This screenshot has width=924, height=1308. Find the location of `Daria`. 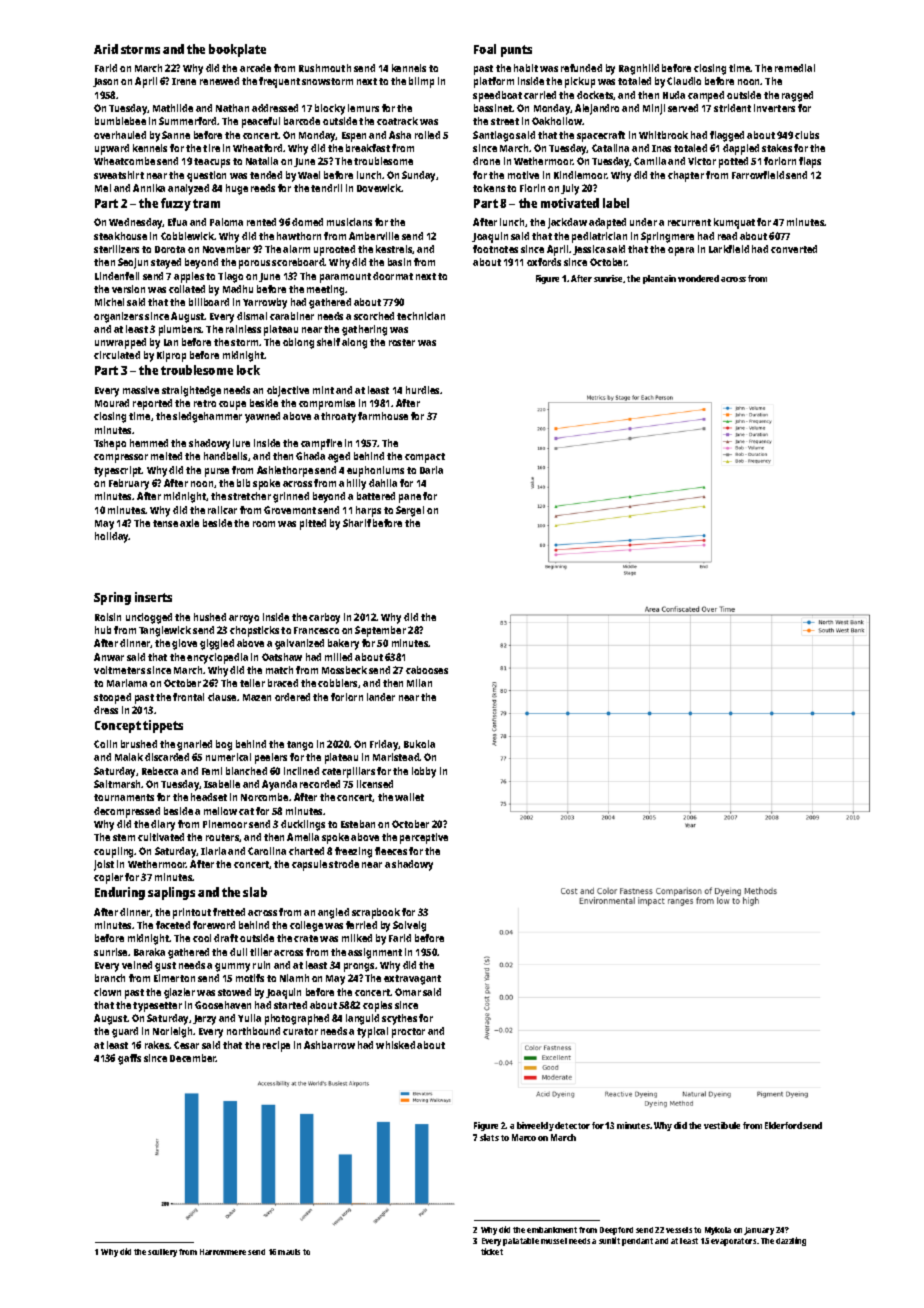

Daria is located at coordinates (431, 470).
